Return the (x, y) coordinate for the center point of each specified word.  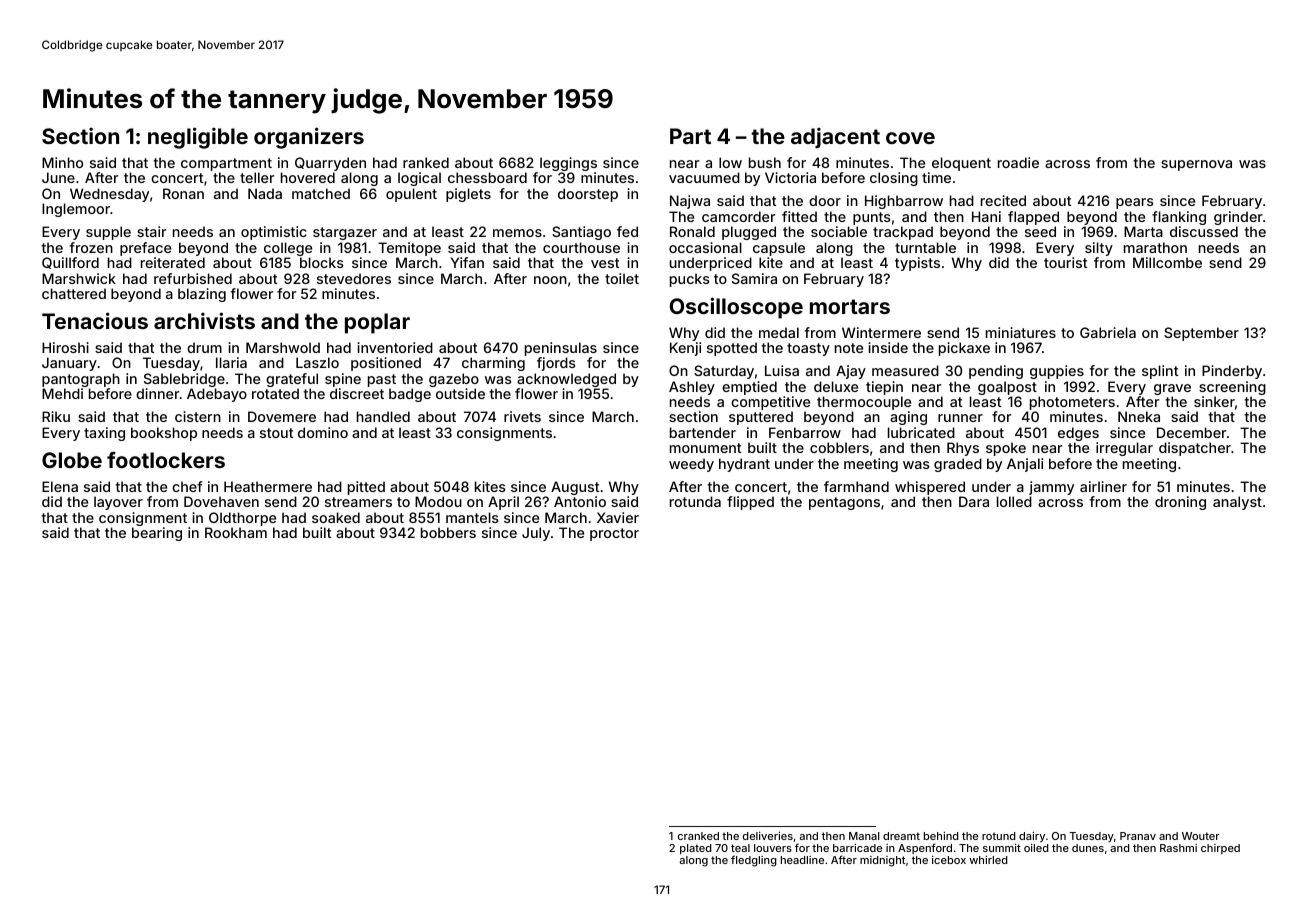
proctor (614, 534)
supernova (1196, 165)
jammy (1051, 488)
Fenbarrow (805, 432)
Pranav (1138, 836)
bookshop (164, 434)
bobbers (448, 532)
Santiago (581, 233)
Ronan (183, 193)
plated (696, 849)
